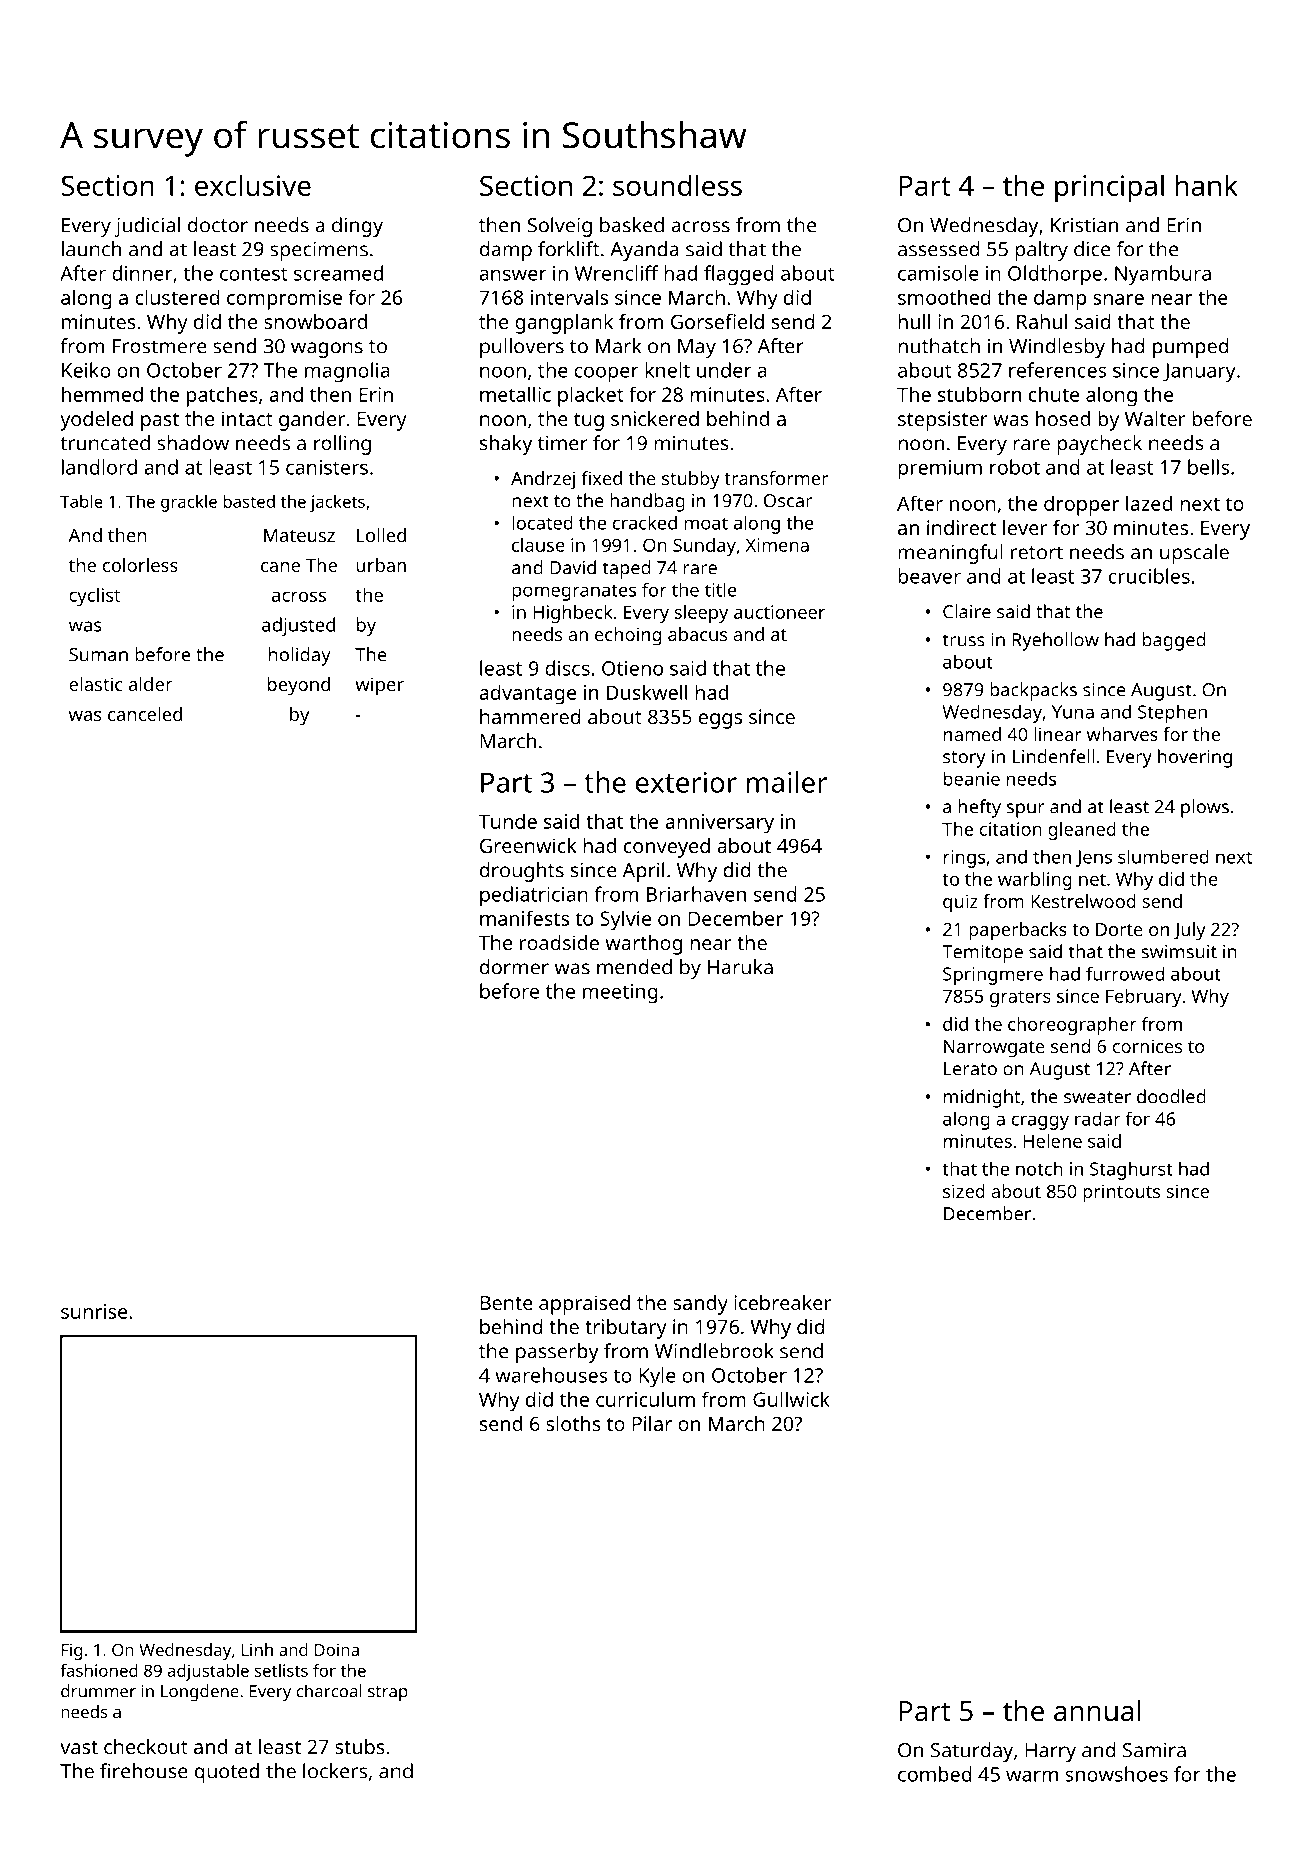 The width and height of the screenshot is (1314, 1858). I want to click on checkout, so click(146, 1746).
